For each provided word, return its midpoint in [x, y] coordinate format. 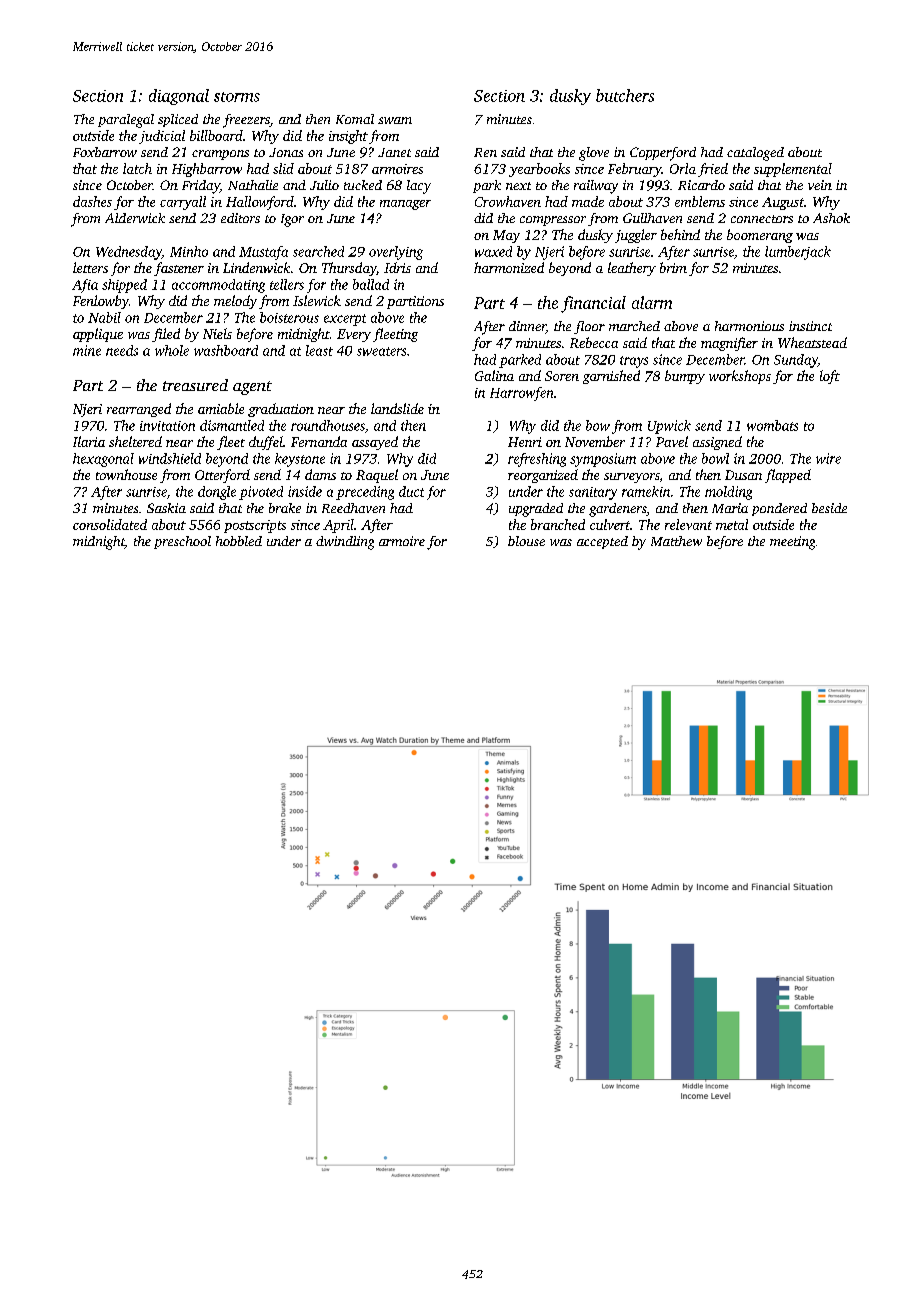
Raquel [377, 476]
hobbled [239, 541]
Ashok [831, 218]
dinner [527, 327]
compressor [553, 221]
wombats [772, 425]
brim [673, 267]
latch [137, 168]
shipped [124, 286]
